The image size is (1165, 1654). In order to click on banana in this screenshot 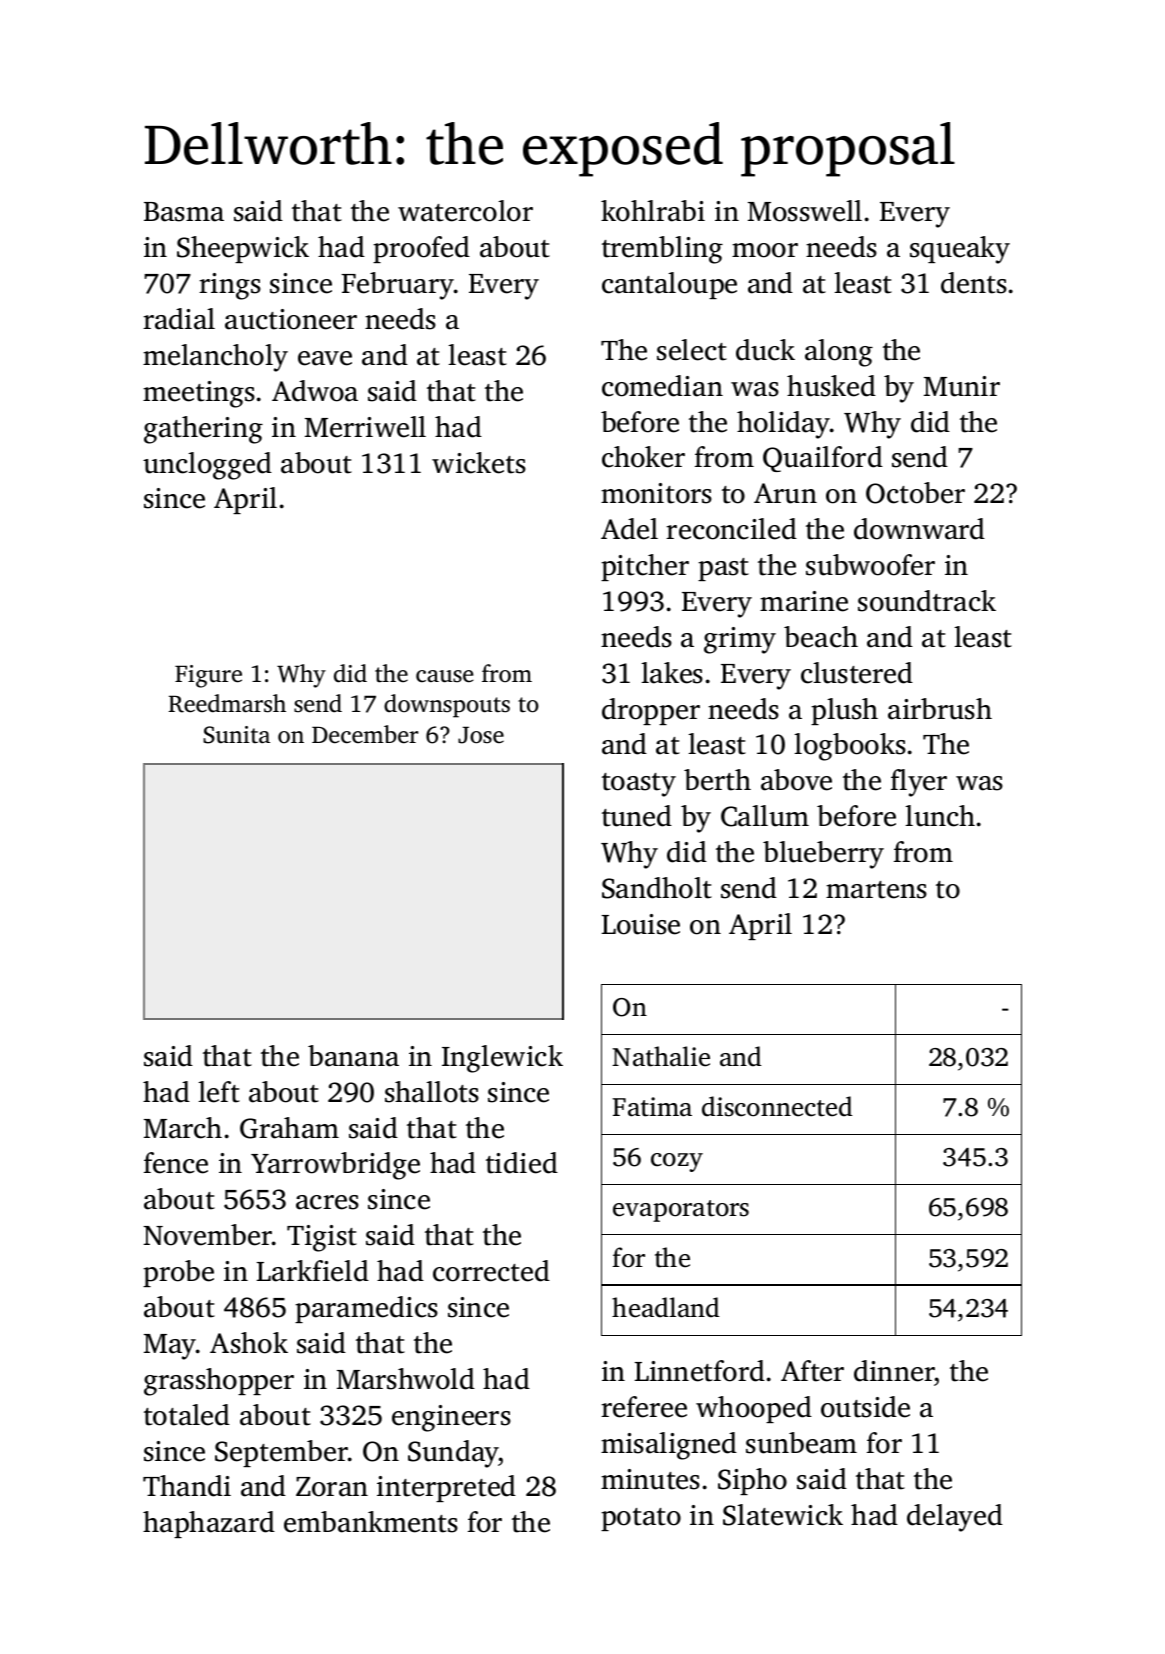, I will do `click(353, 1056)`.
